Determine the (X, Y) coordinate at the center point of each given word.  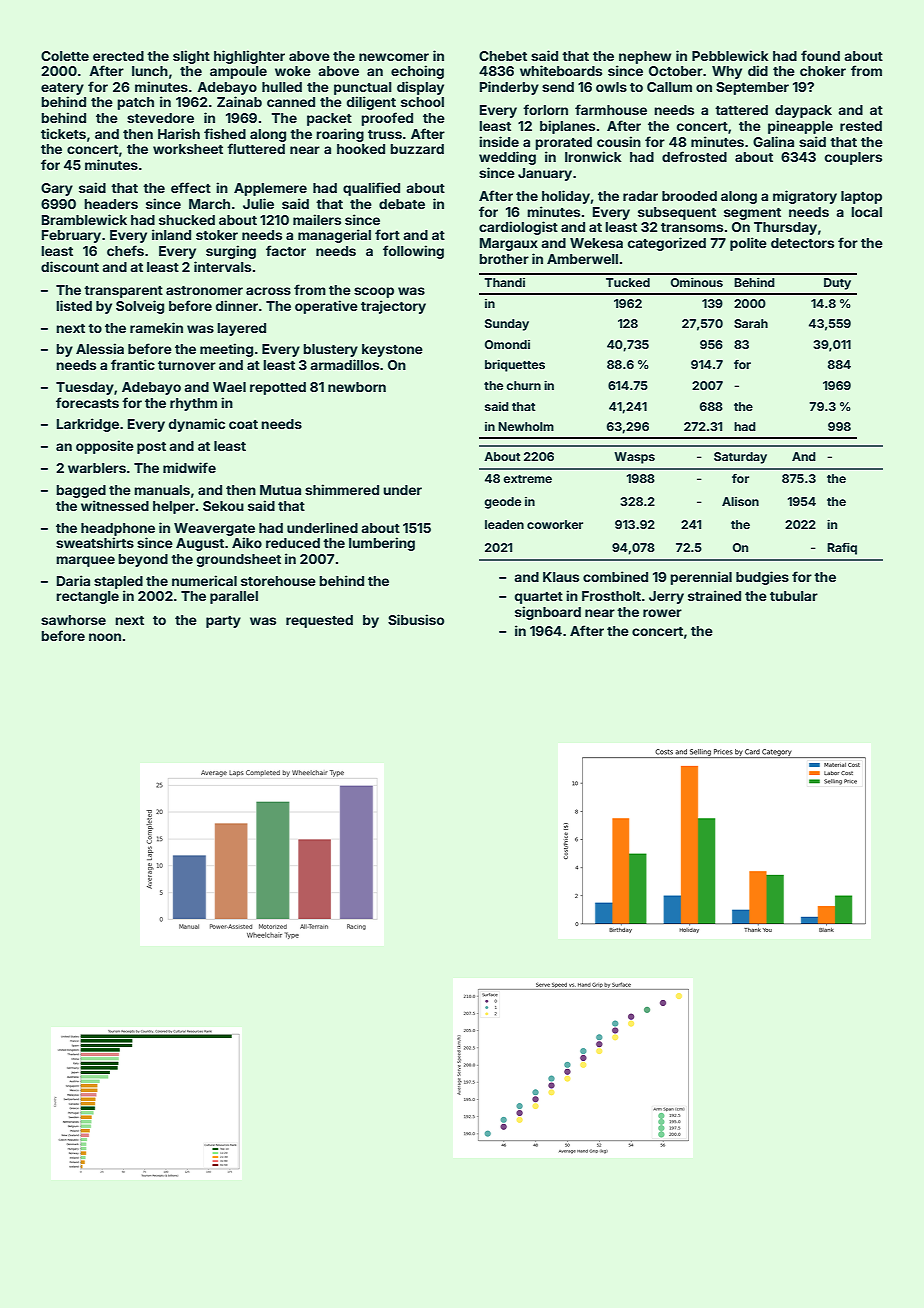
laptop (861, 197)
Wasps (634, 458)
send (558, 87)
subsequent (677, 213)
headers (111, 204)
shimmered (342, 489)
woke (293, 71)
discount (70, 266)
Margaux (509, 244)
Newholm (526, 426)
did (758, 70)
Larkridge (88, 425)
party (223, 622)
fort (387, 234)
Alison (740, 501)
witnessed (115, 505)
